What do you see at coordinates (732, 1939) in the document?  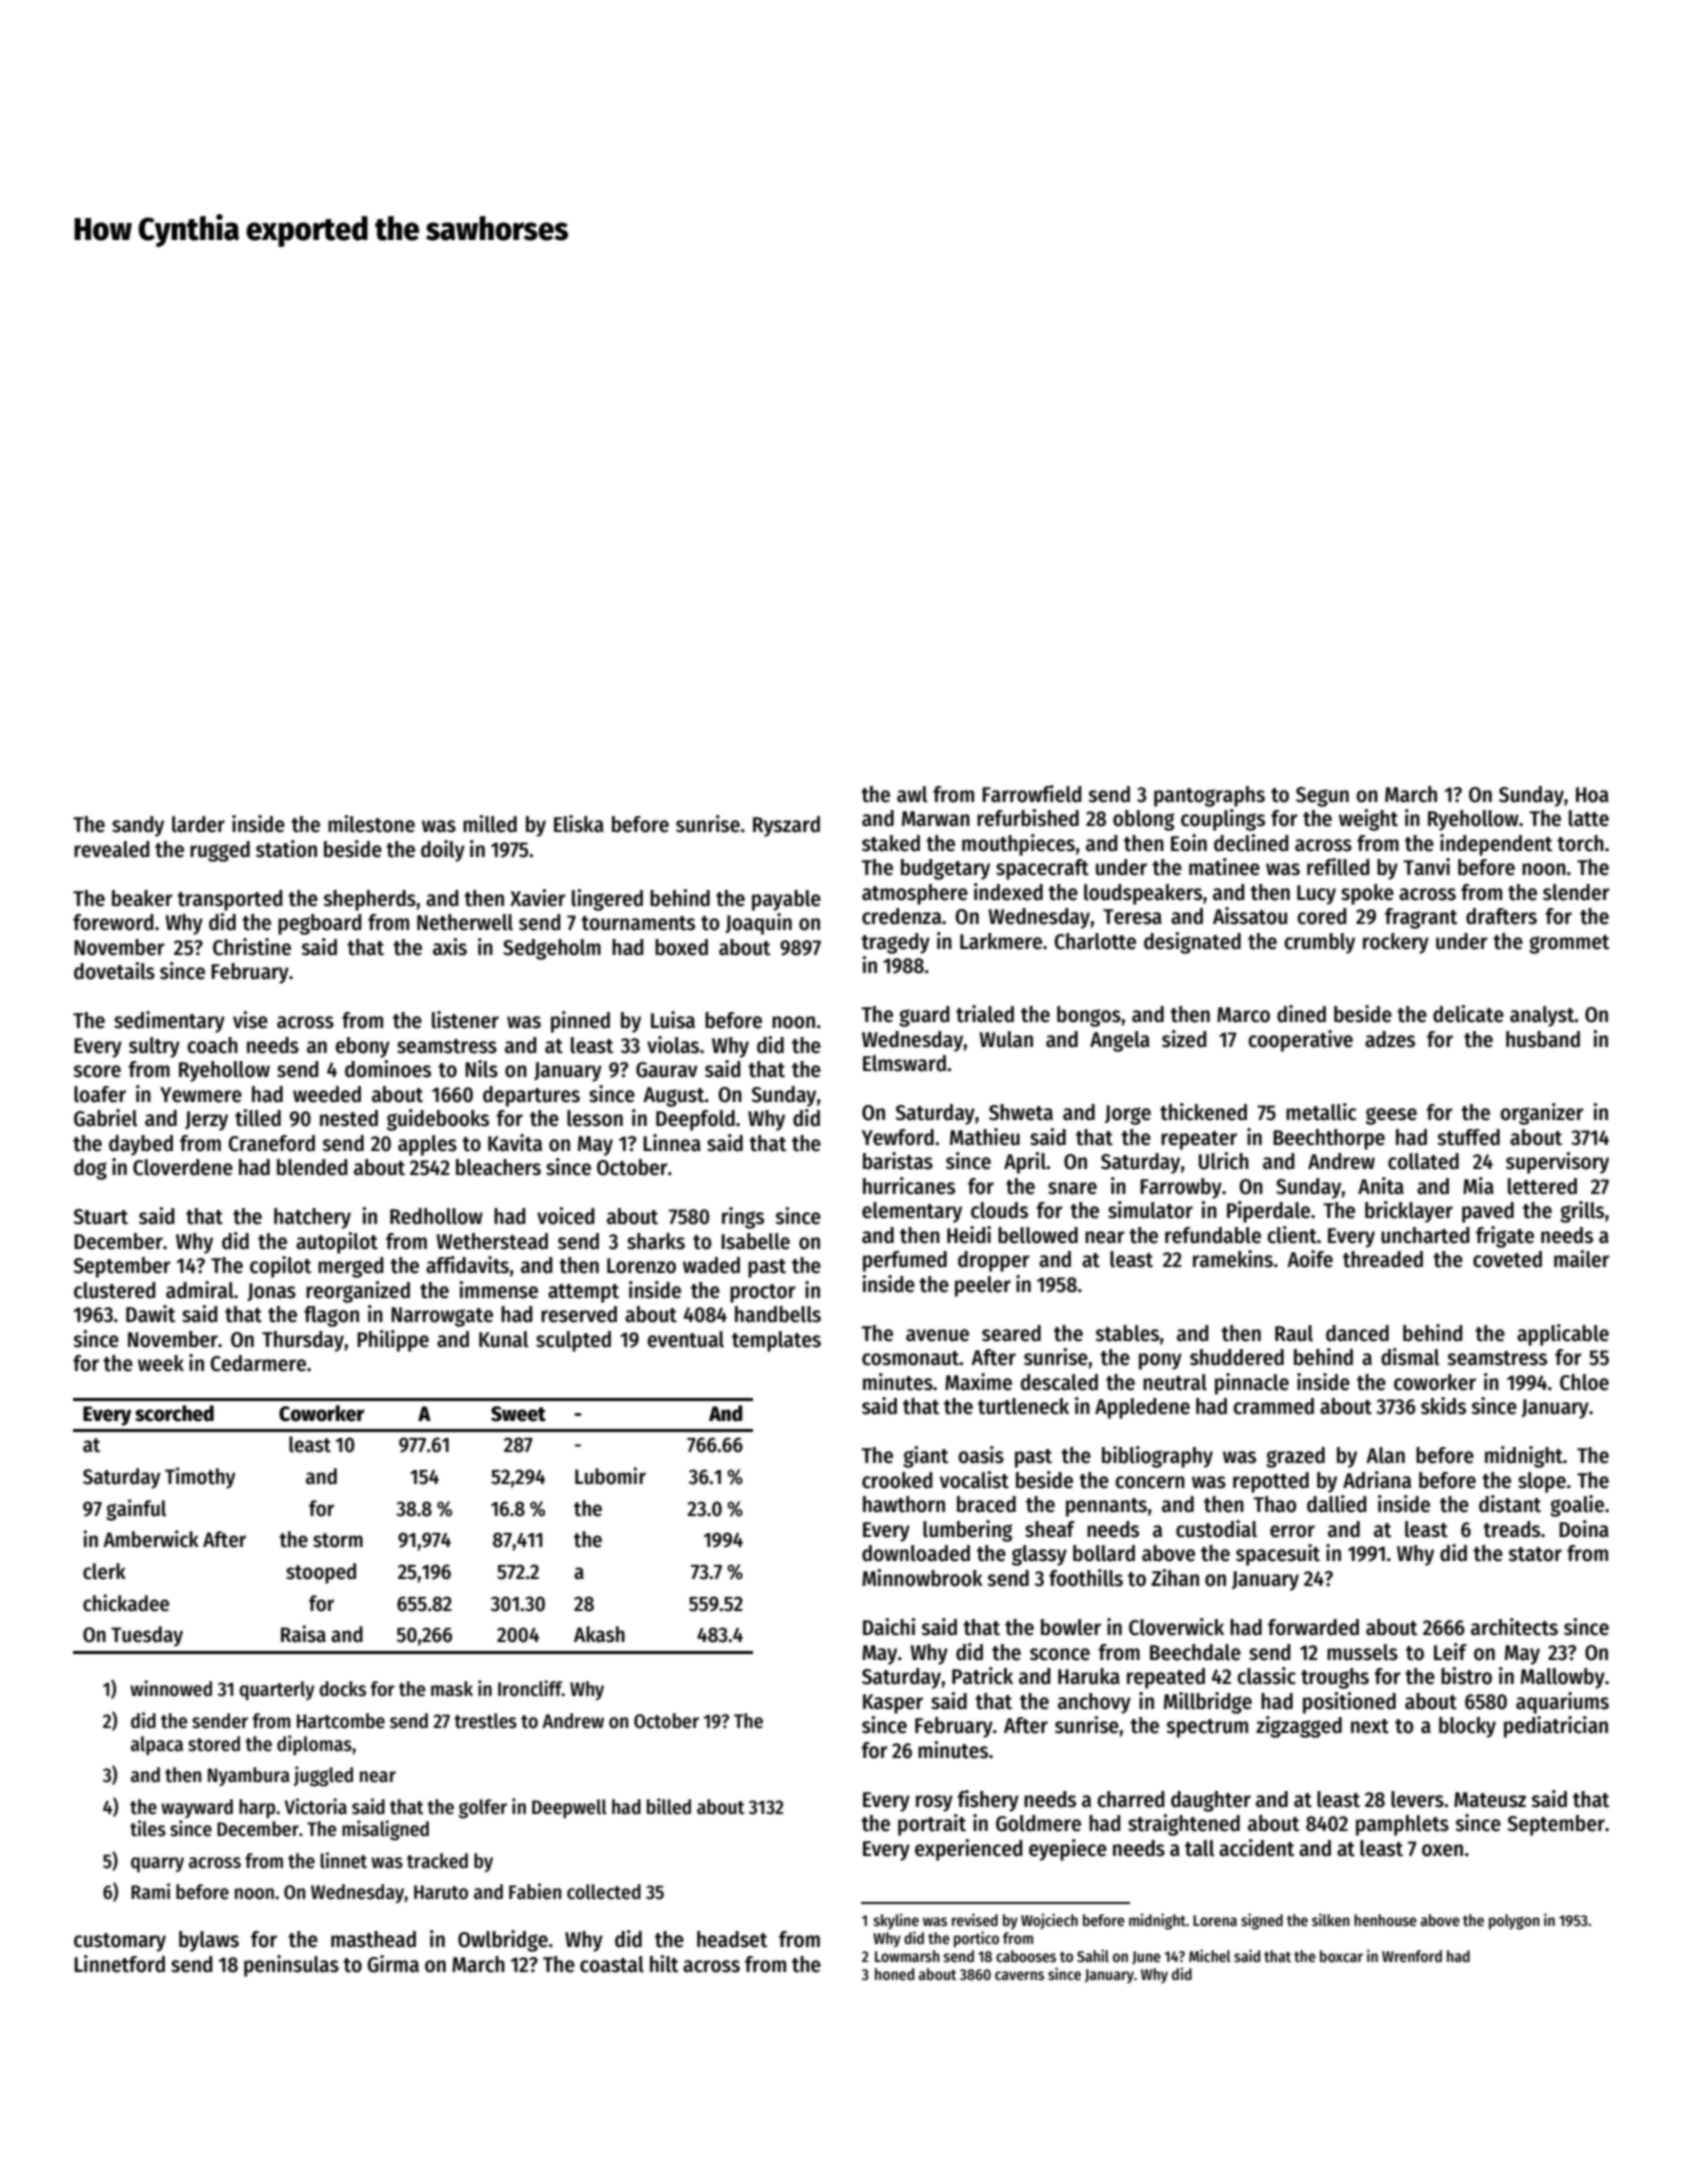 I see `headset` at bounding box center [732, 1939].
